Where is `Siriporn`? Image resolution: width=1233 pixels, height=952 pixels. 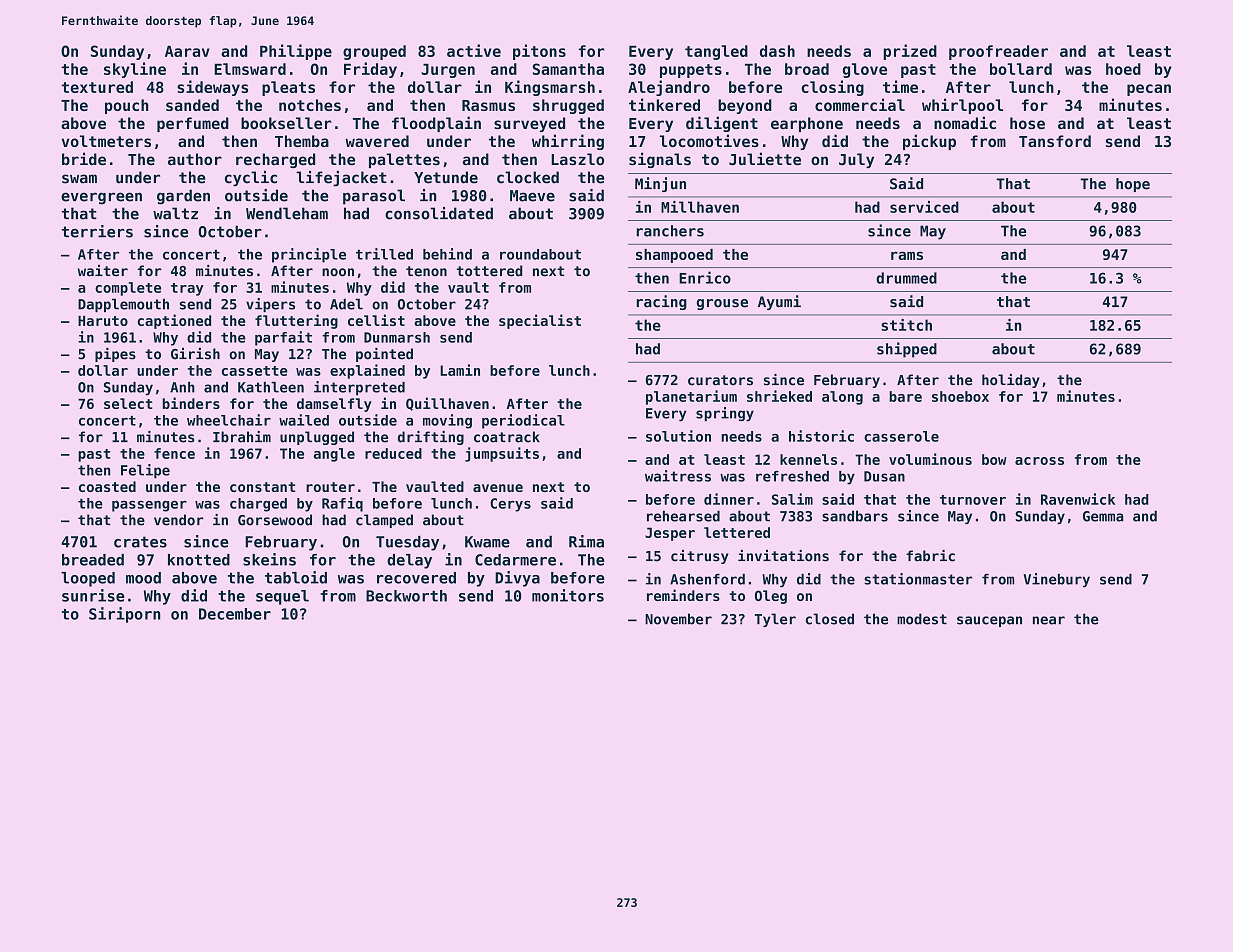 Siriporn is located at coordinates (125, 615).
